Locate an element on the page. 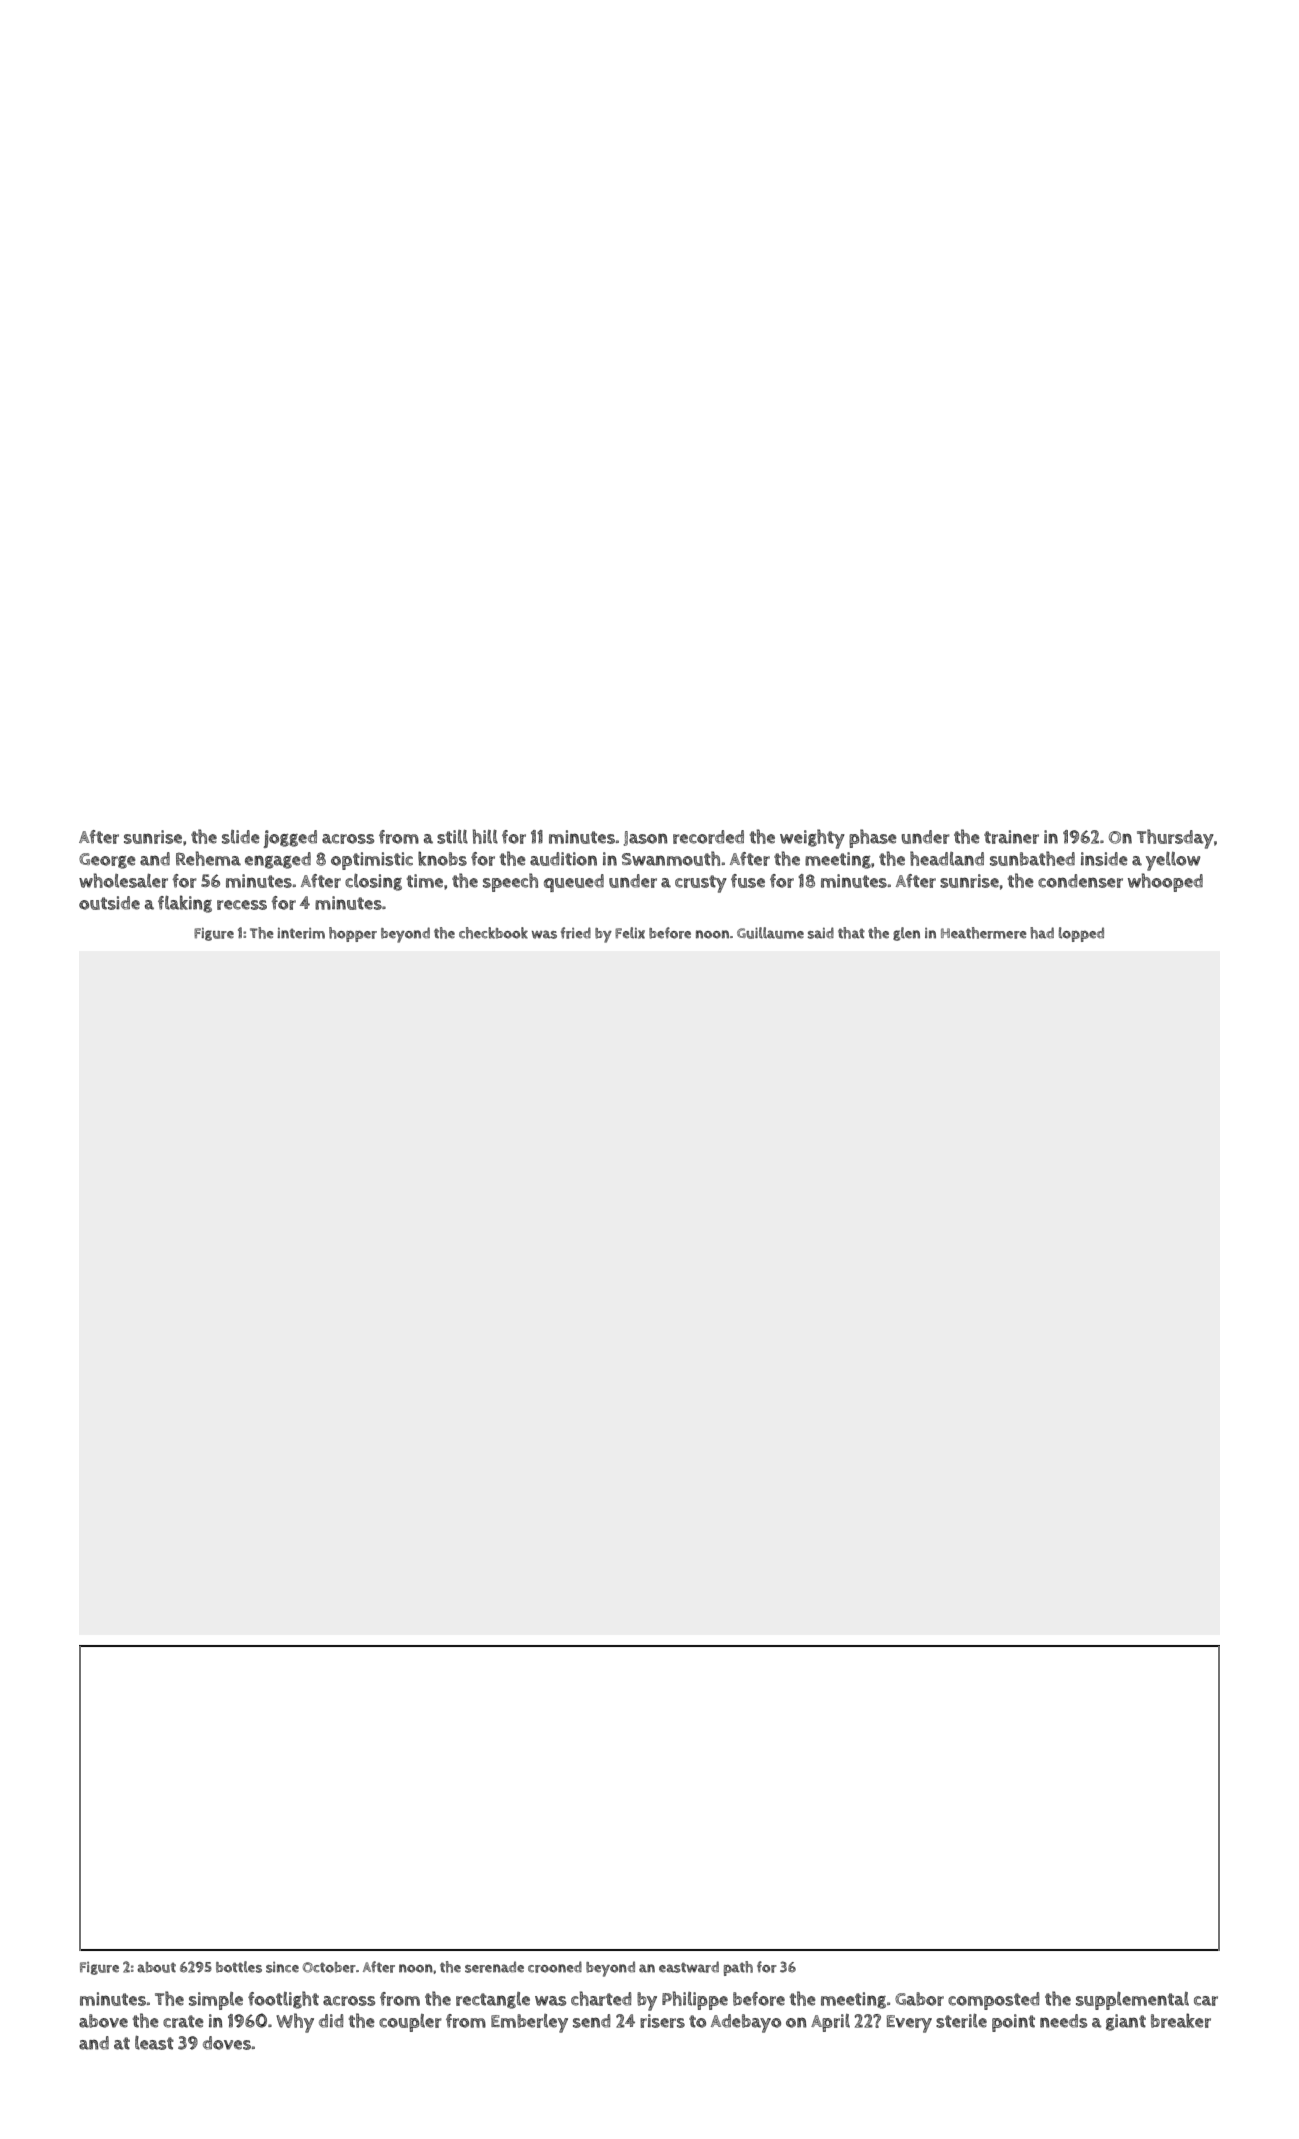 This page has width=1299, height=2139. hopper is located at coordinates (353, 934).
